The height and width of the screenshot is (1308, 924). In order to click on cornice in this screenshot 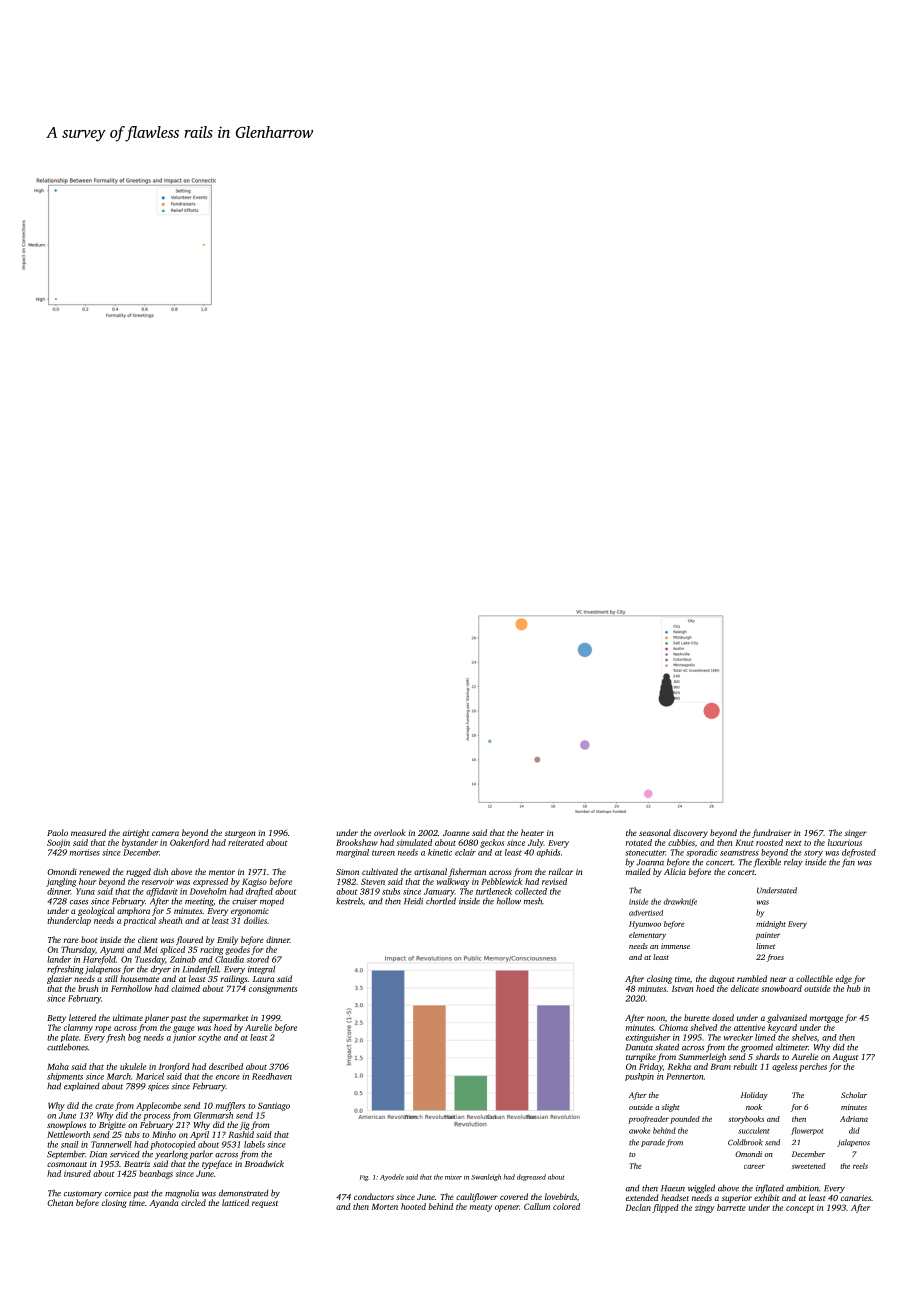, I will do `click(118, 1193)`.
